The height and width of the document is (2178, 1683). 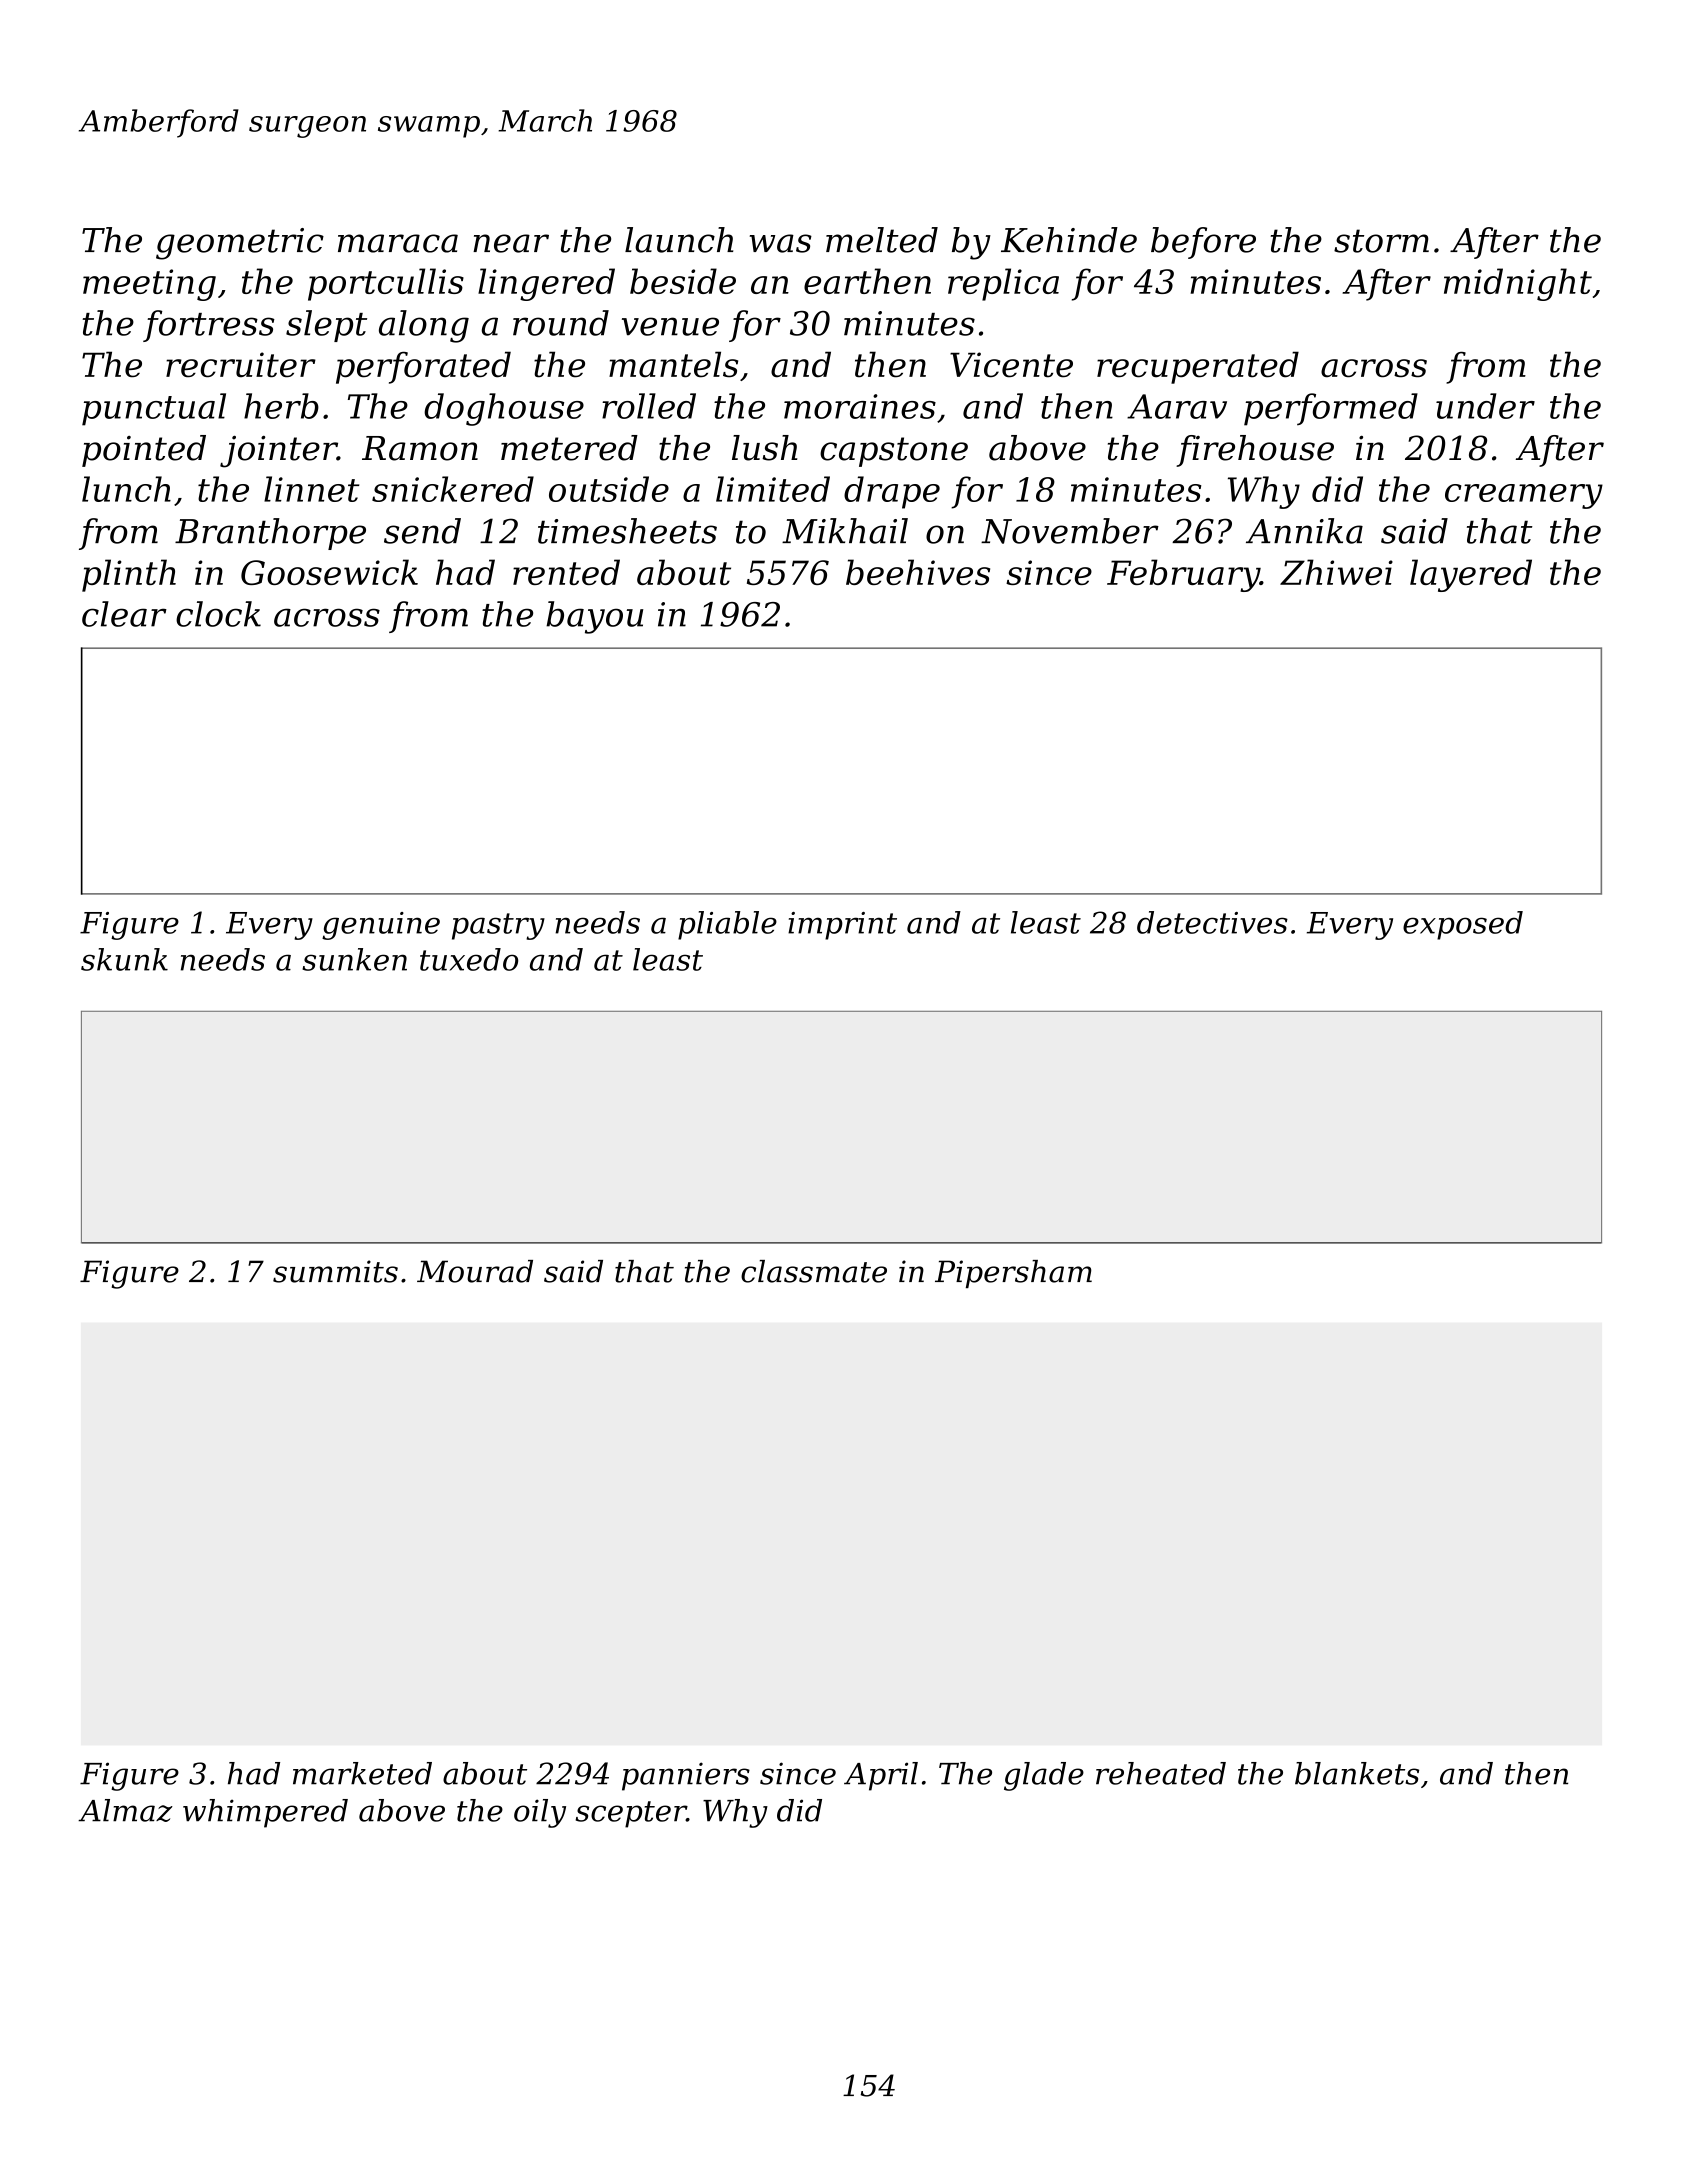 I want to click on classmate, so click(x=814, y=1271).
